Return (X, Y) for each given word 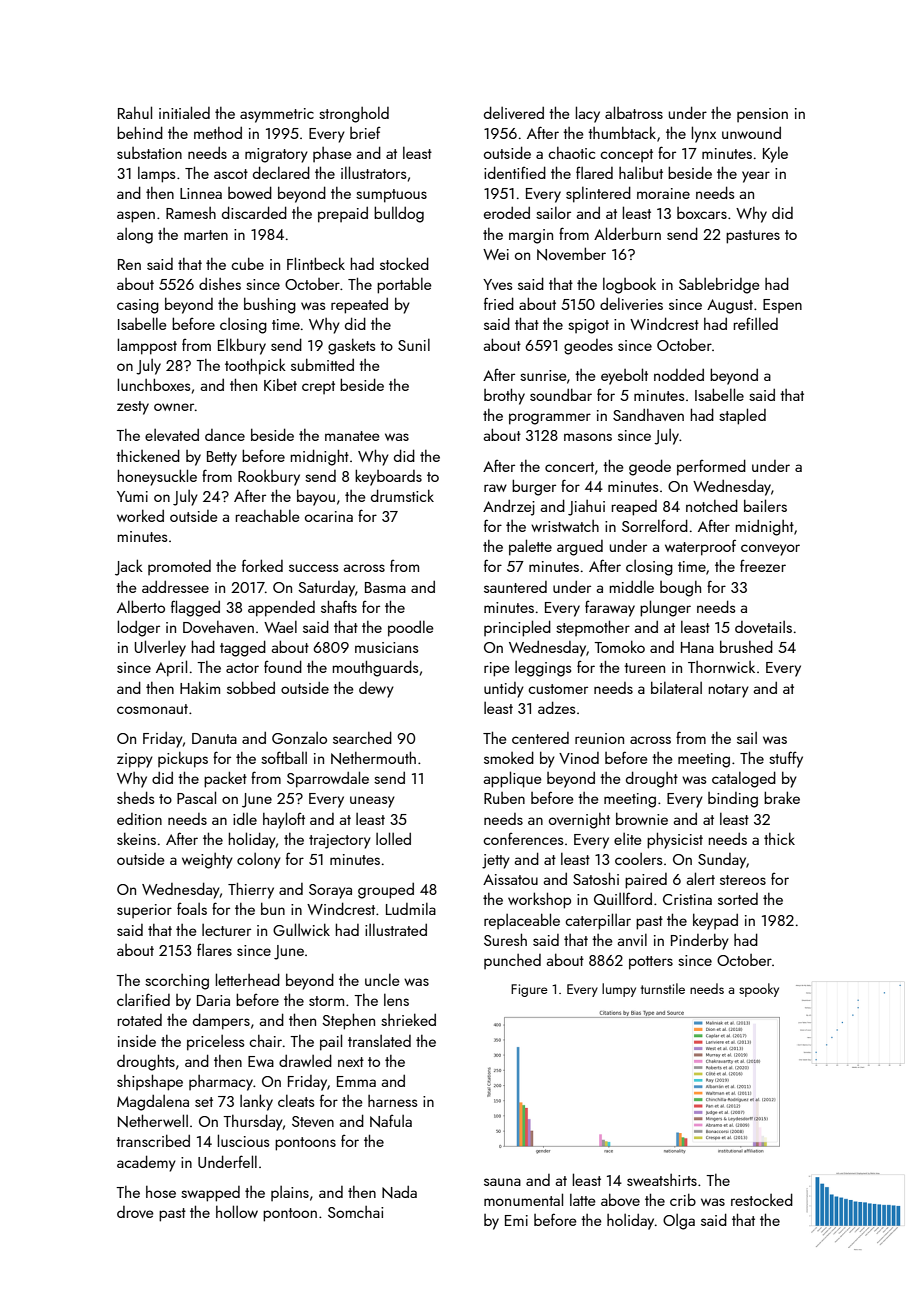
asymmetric (277, 115)
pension (762, 115)
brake (782, 797)
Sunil (414, 344)
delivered (514, 112)
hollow (237, 1211)
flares (214, 950)
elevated (172, 434)
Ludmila (411, 908)
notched (712, 505)
